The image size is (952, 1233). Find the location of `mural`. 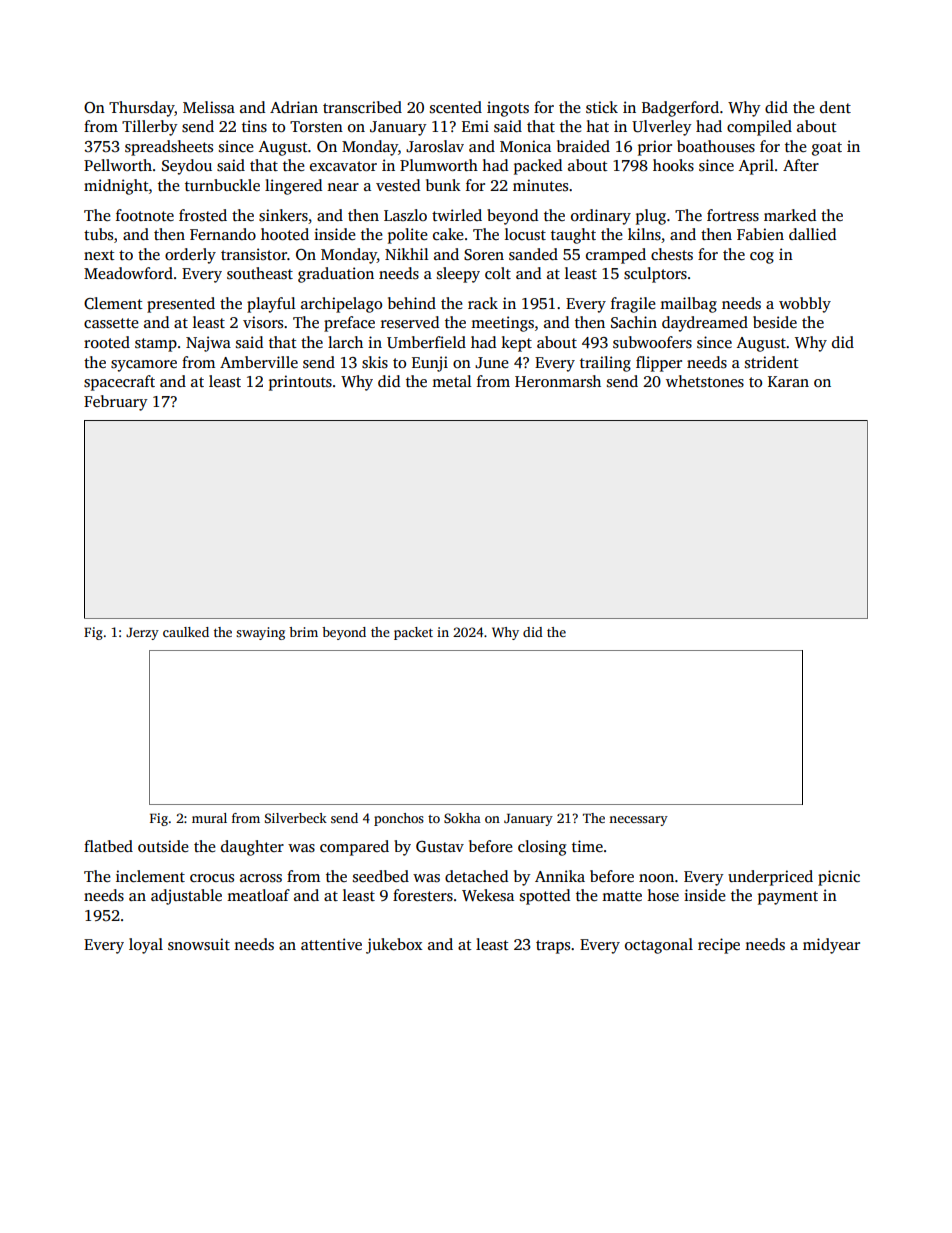

mural is located at coordinates (209, 818).
